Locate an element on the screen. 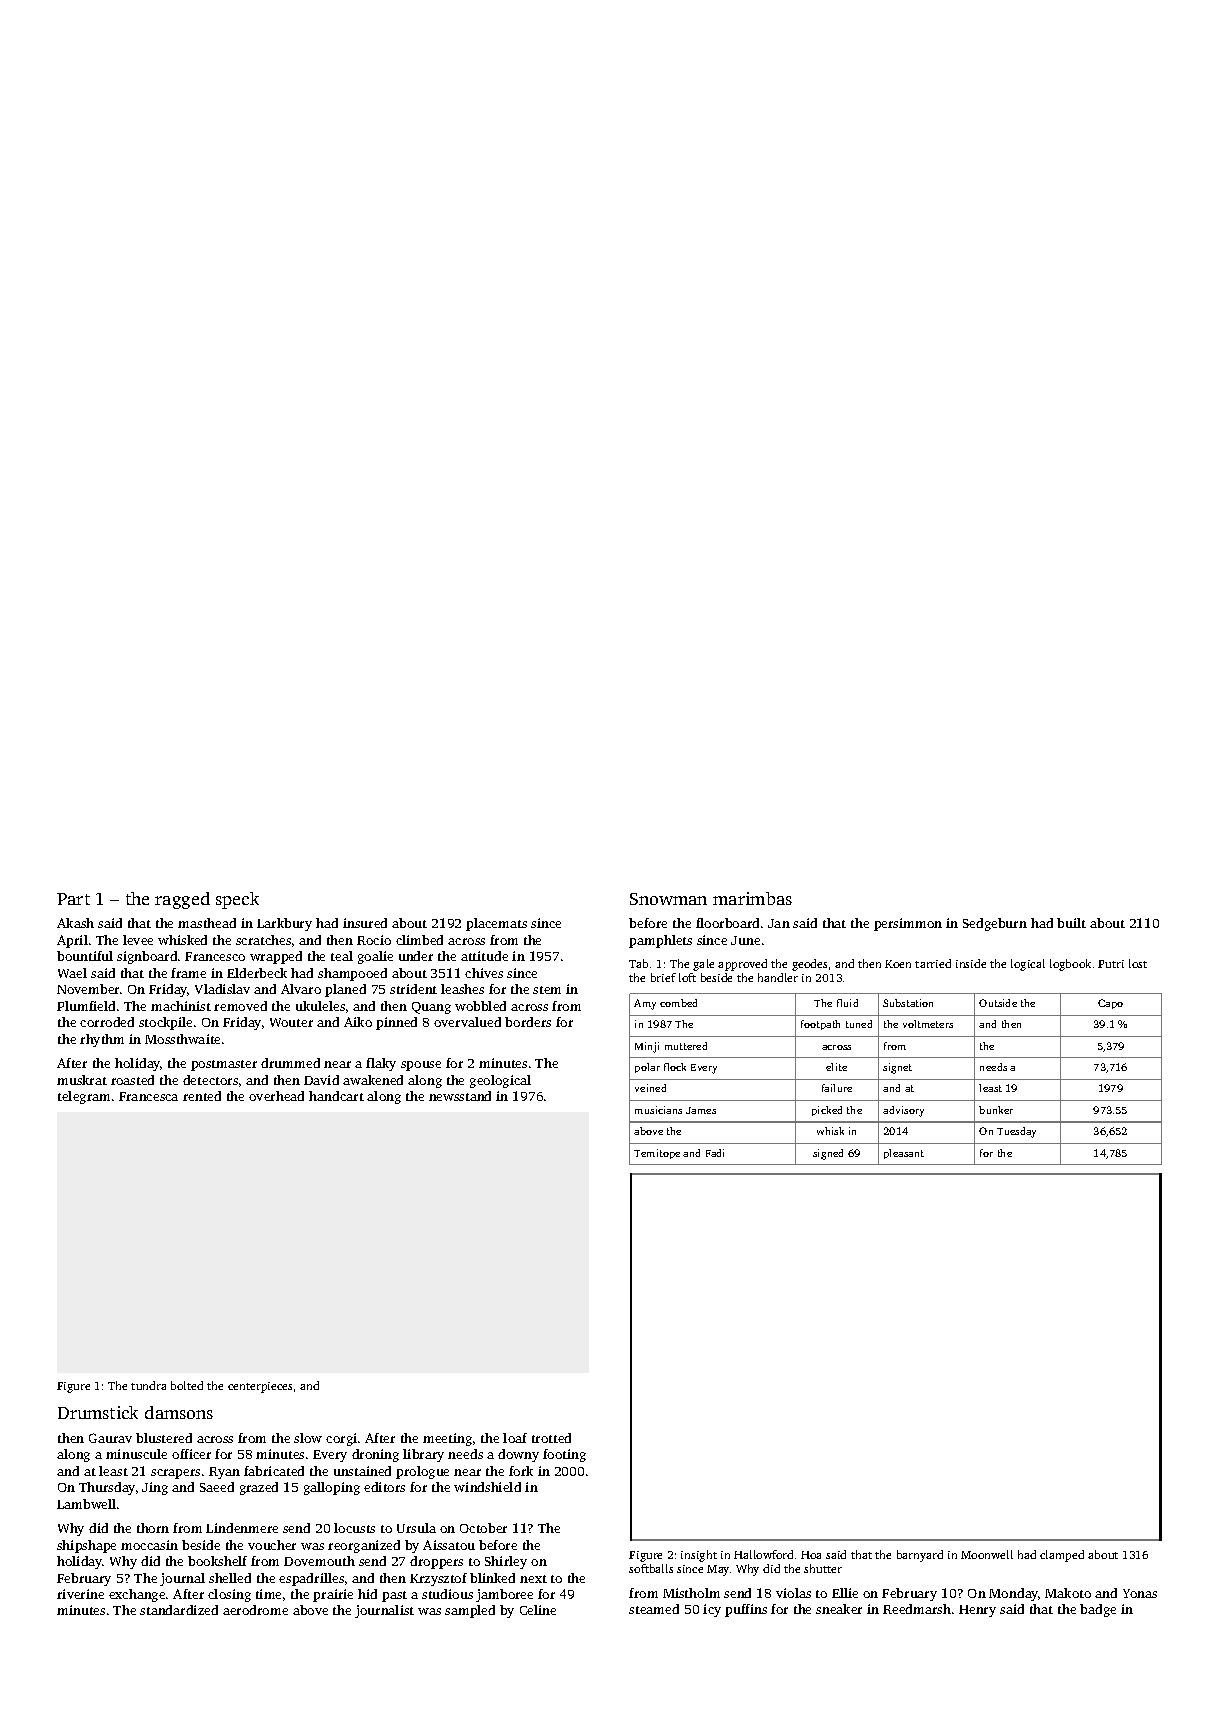 The image size is (1219, 1723). shipshape is located at coordinates (86, 1546).
